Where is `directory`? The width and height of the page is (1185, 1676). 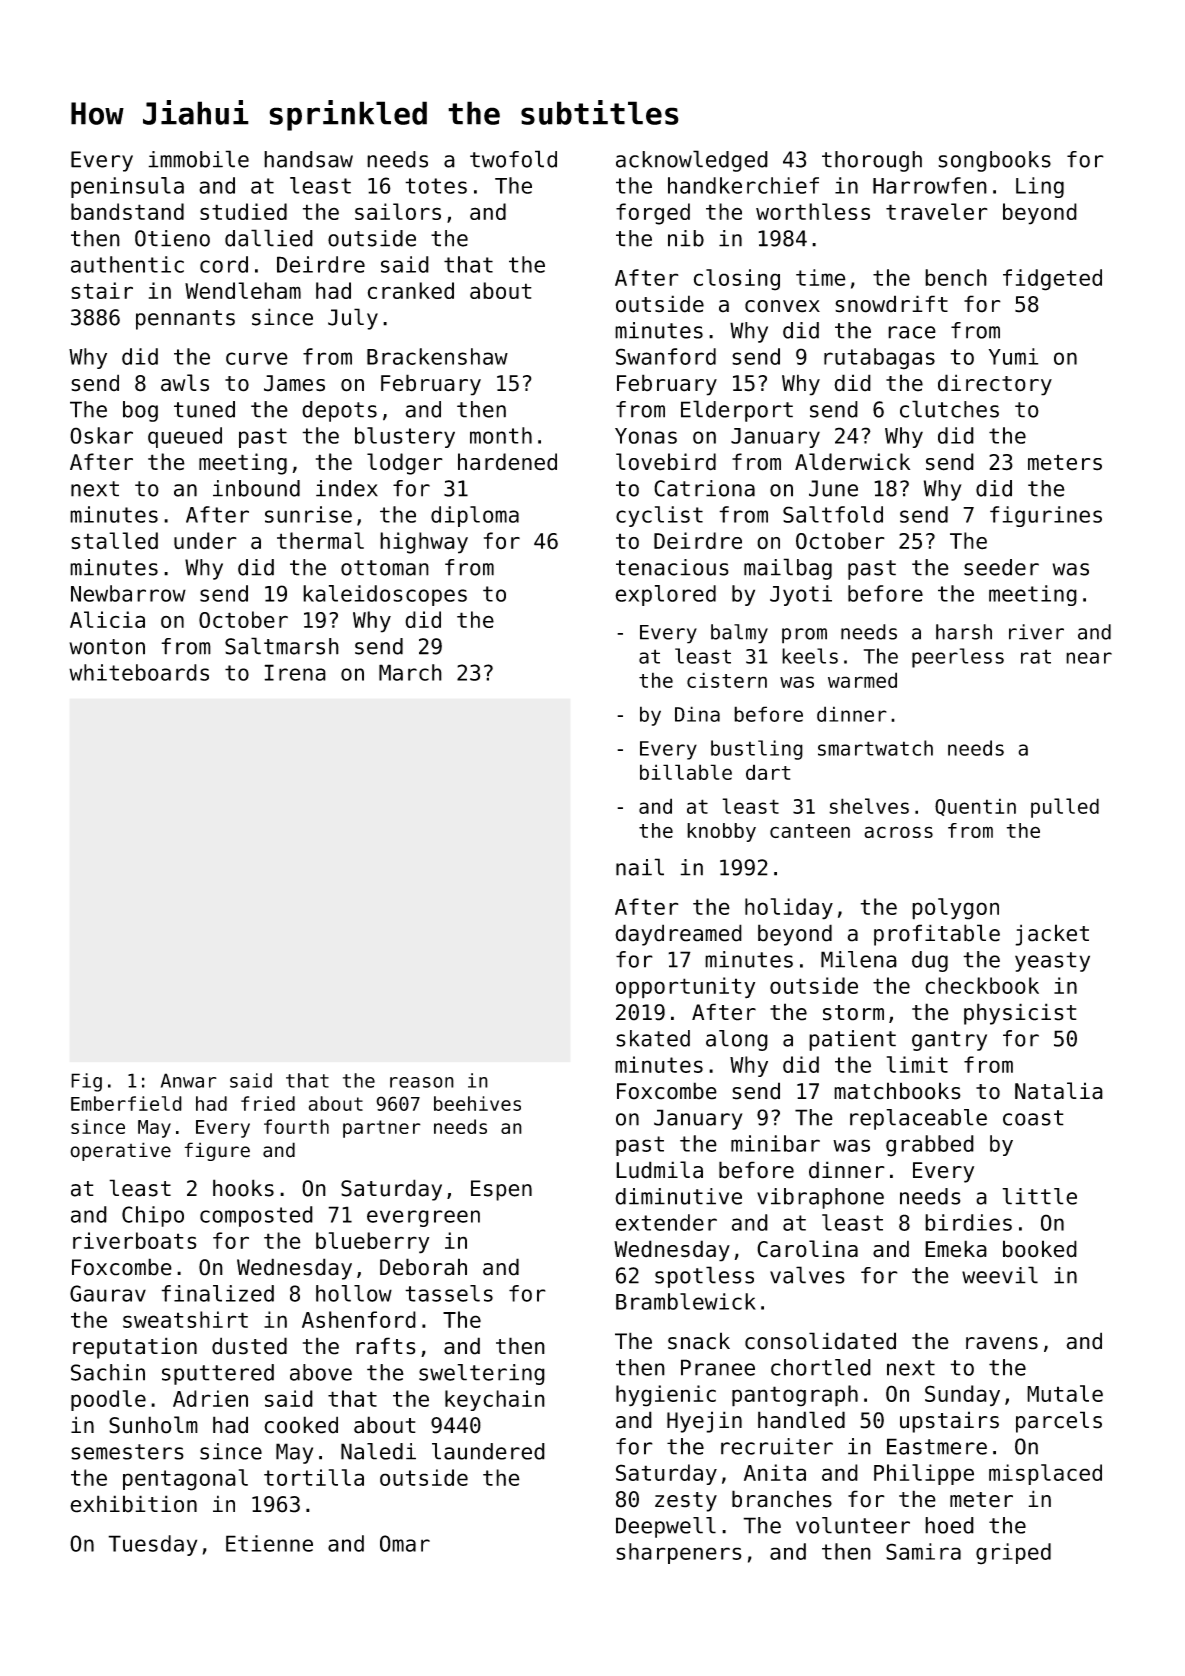 directory is located at coordinates (995, 385).
